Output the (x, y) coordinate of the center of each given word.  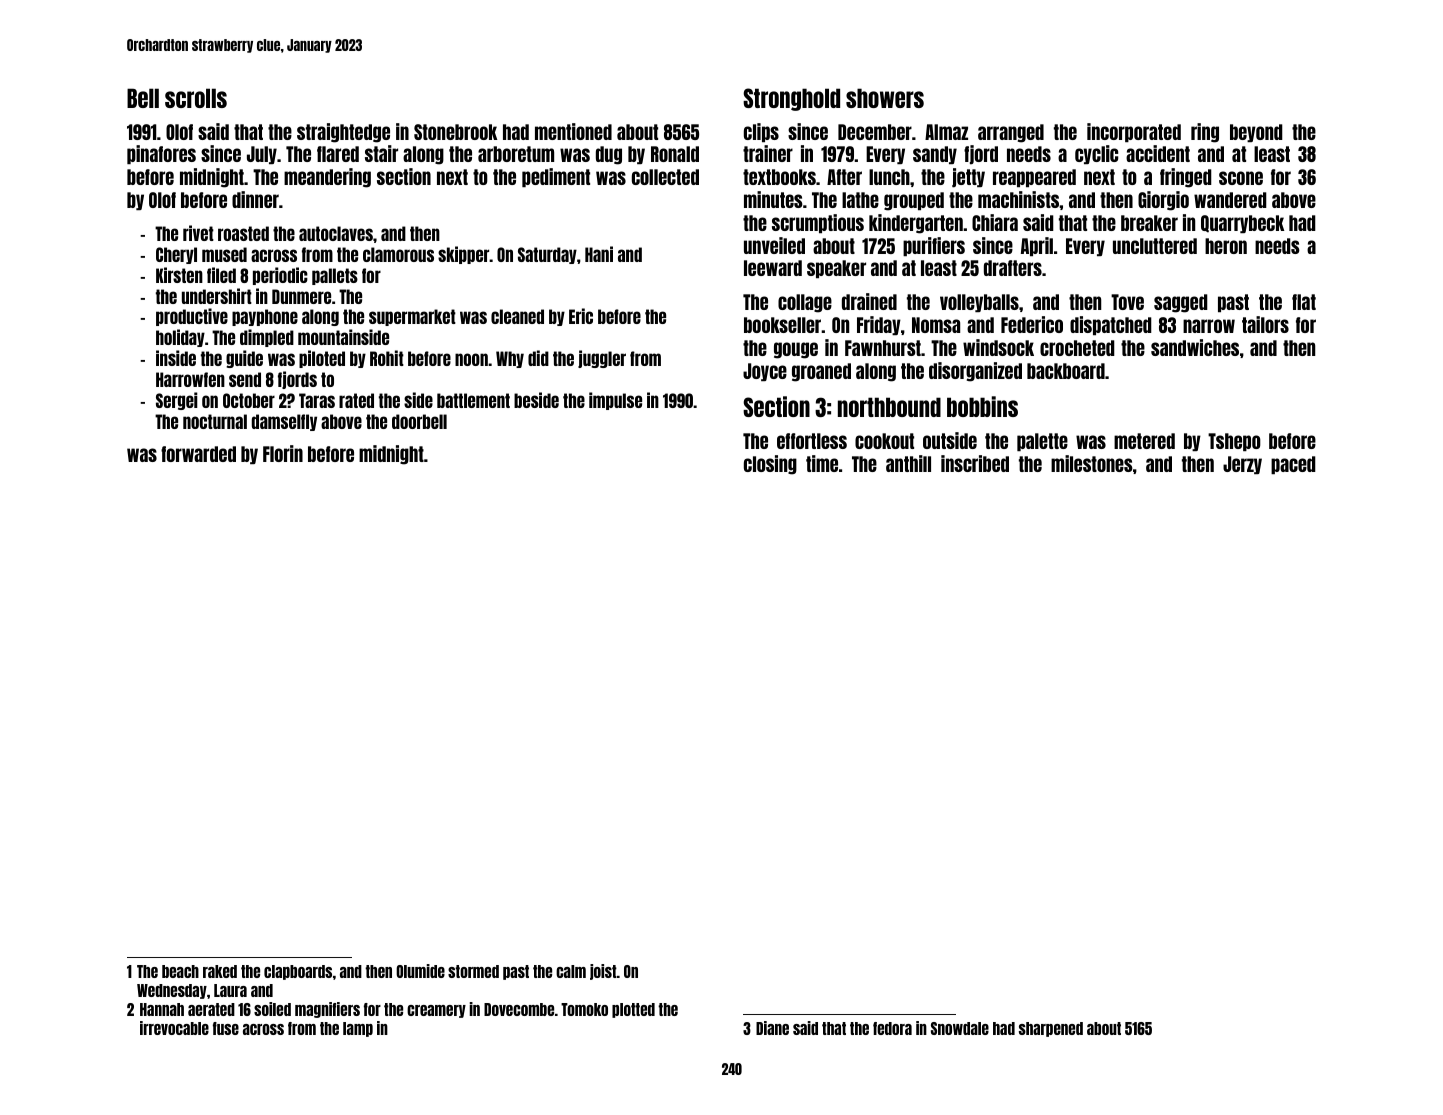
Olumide (420, 971)
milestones (1092, 463)
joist (603, 972)
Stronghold (791, 99)
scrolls (196, 98)
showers (885, 98)
